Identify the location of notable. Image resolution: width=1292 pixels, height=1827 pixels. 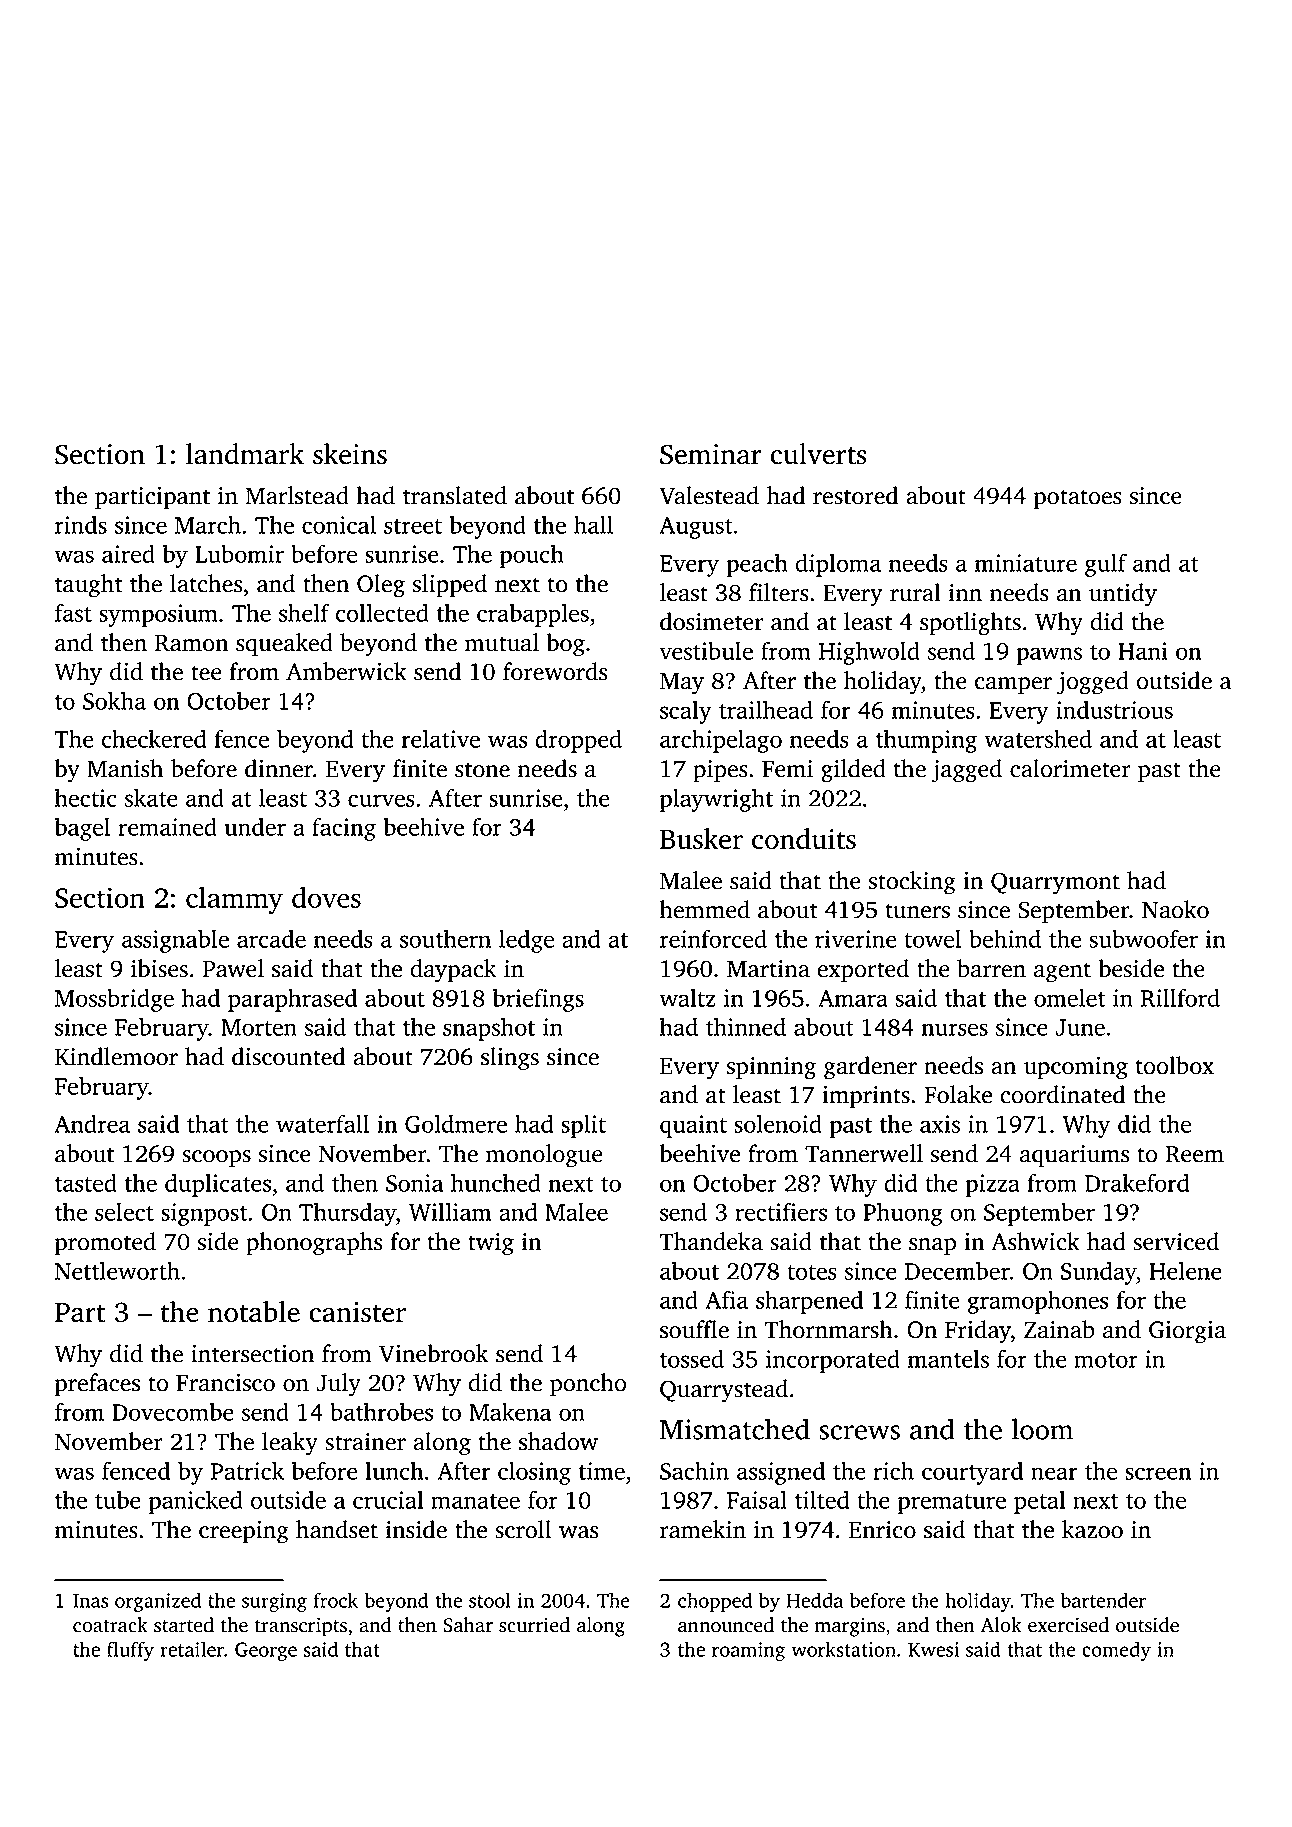
(254, 1311).
